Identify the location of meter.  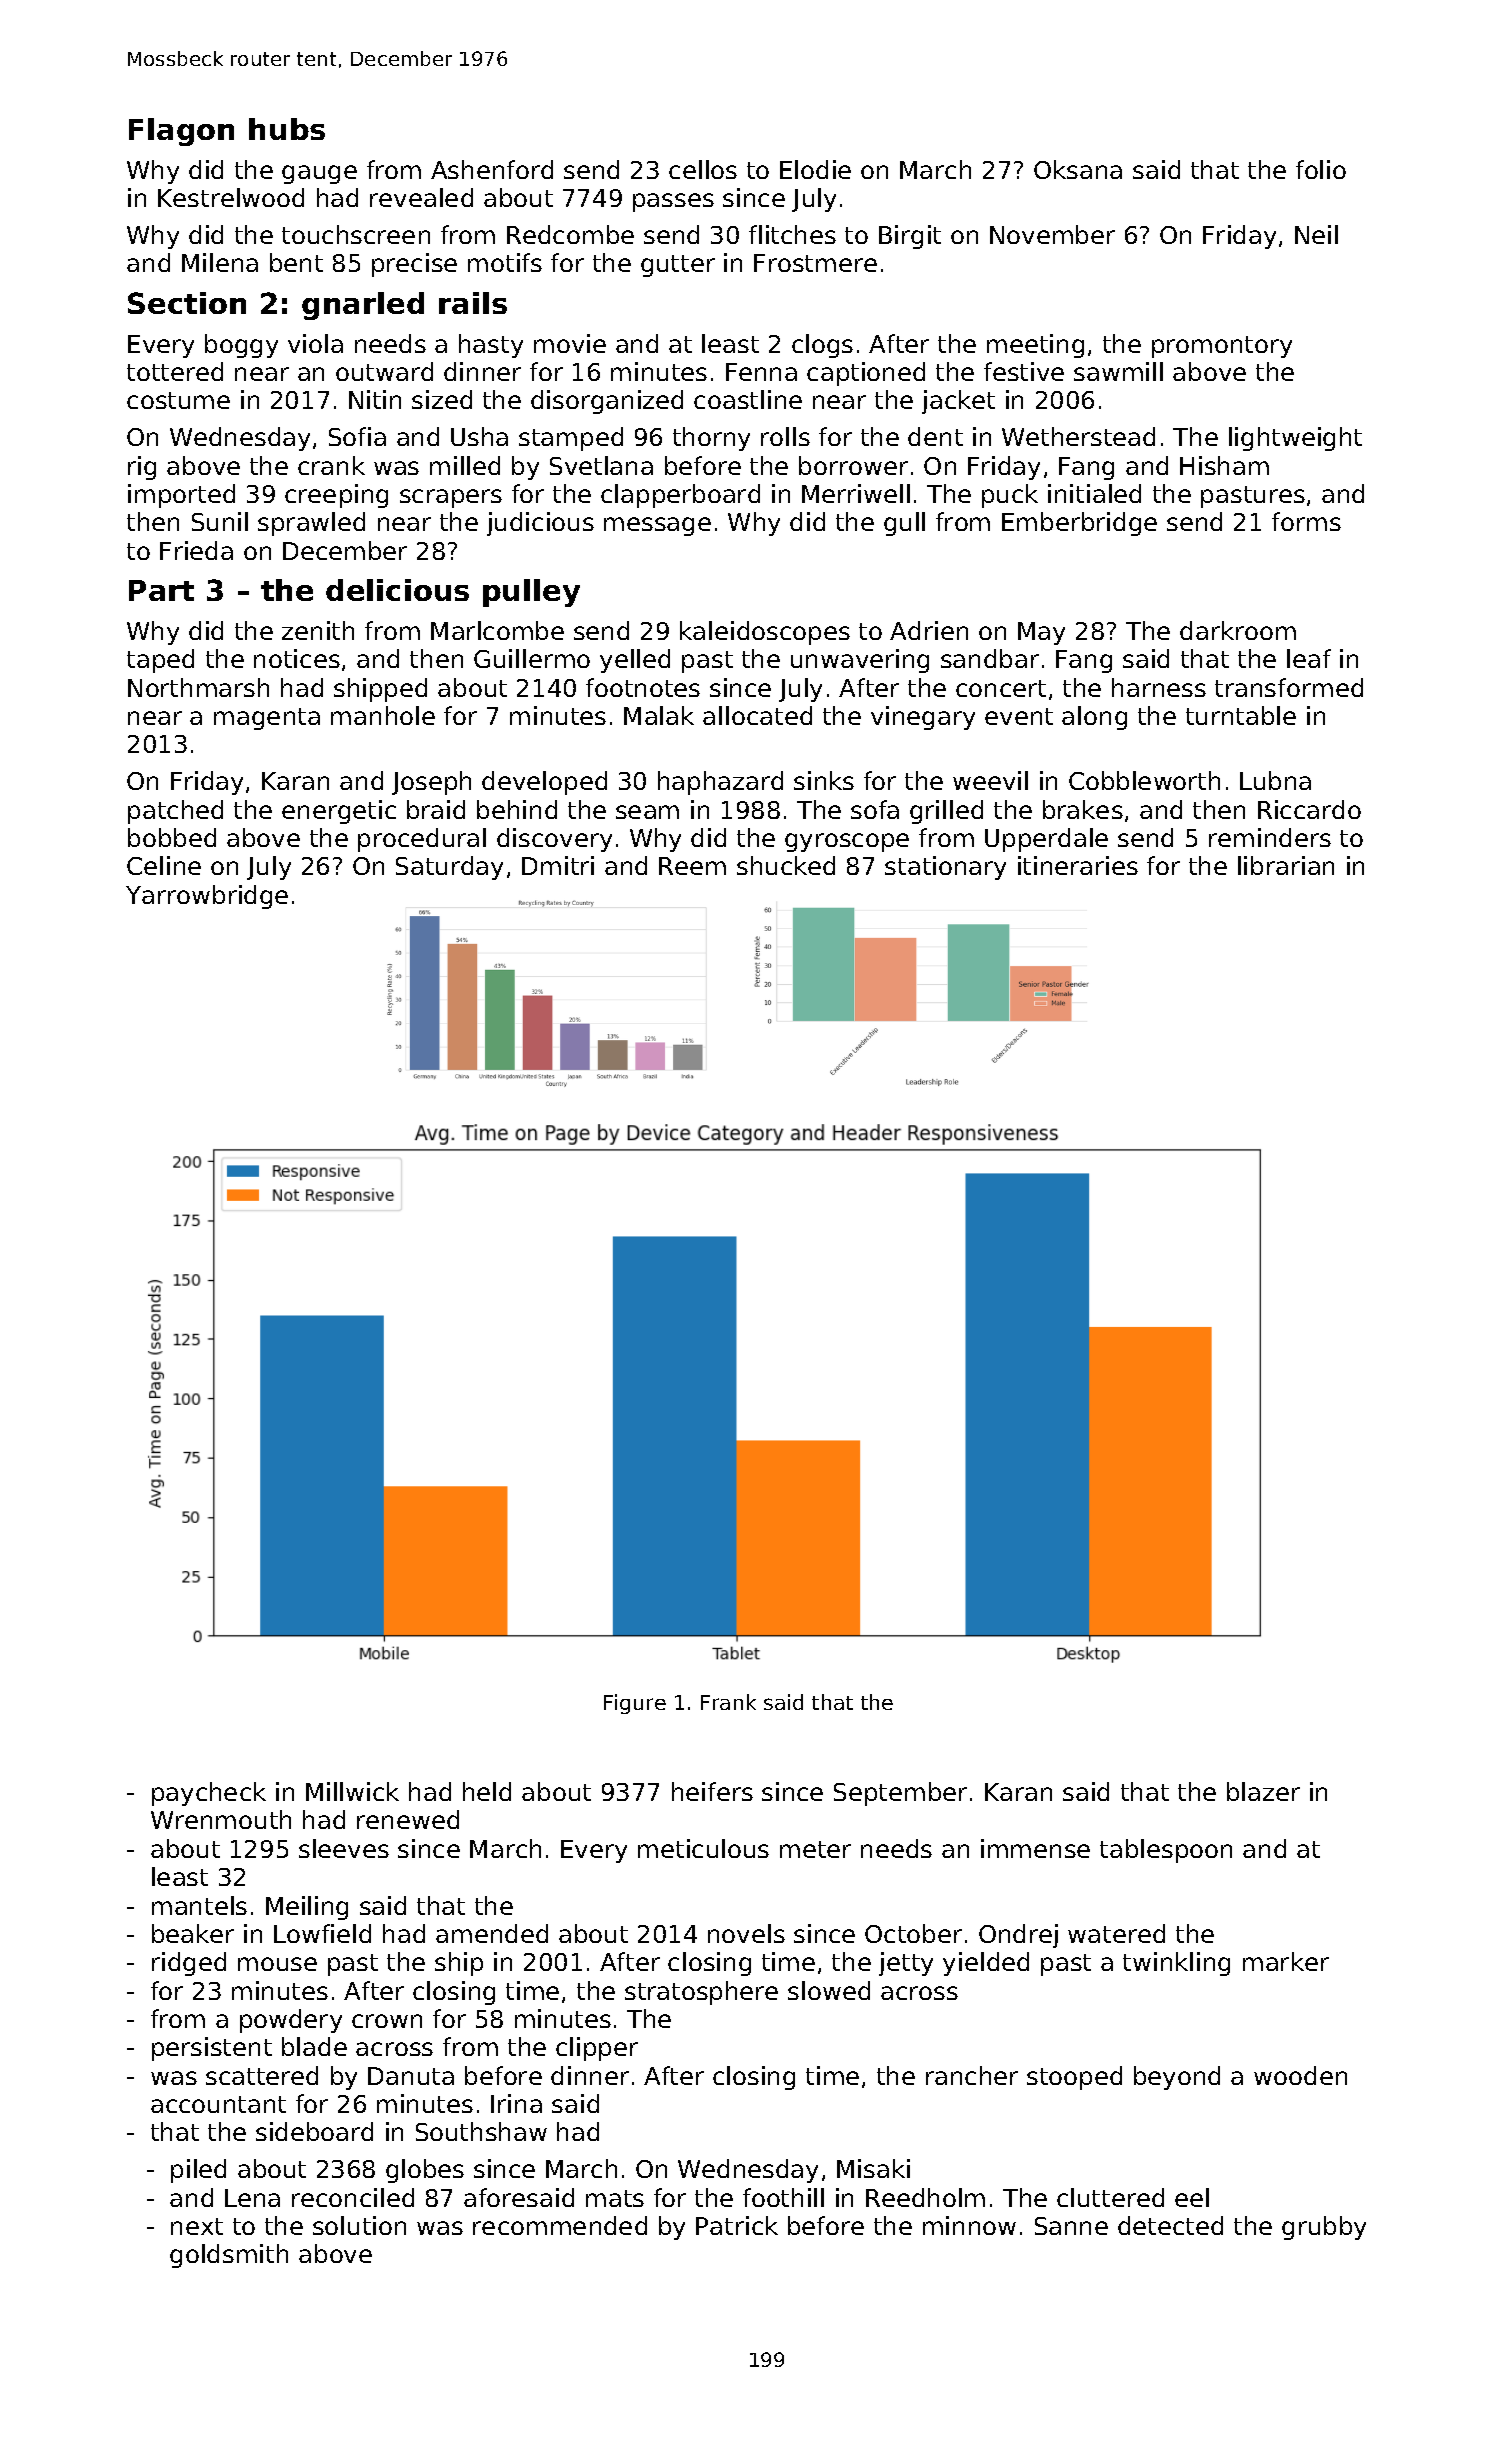
(815, 1849).
